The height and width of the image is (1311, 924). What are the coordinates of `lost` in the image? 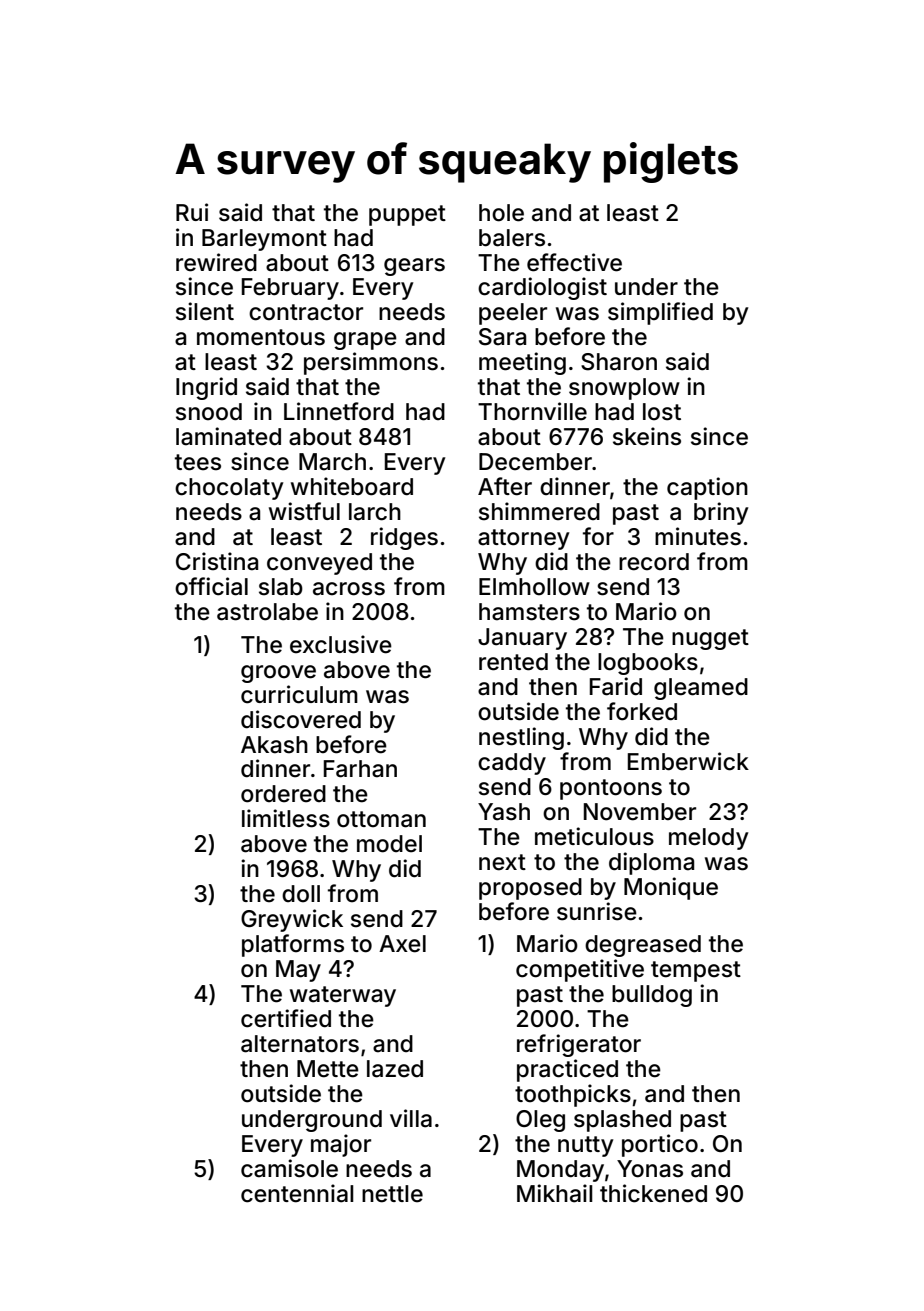 It's located at (662, 412).
